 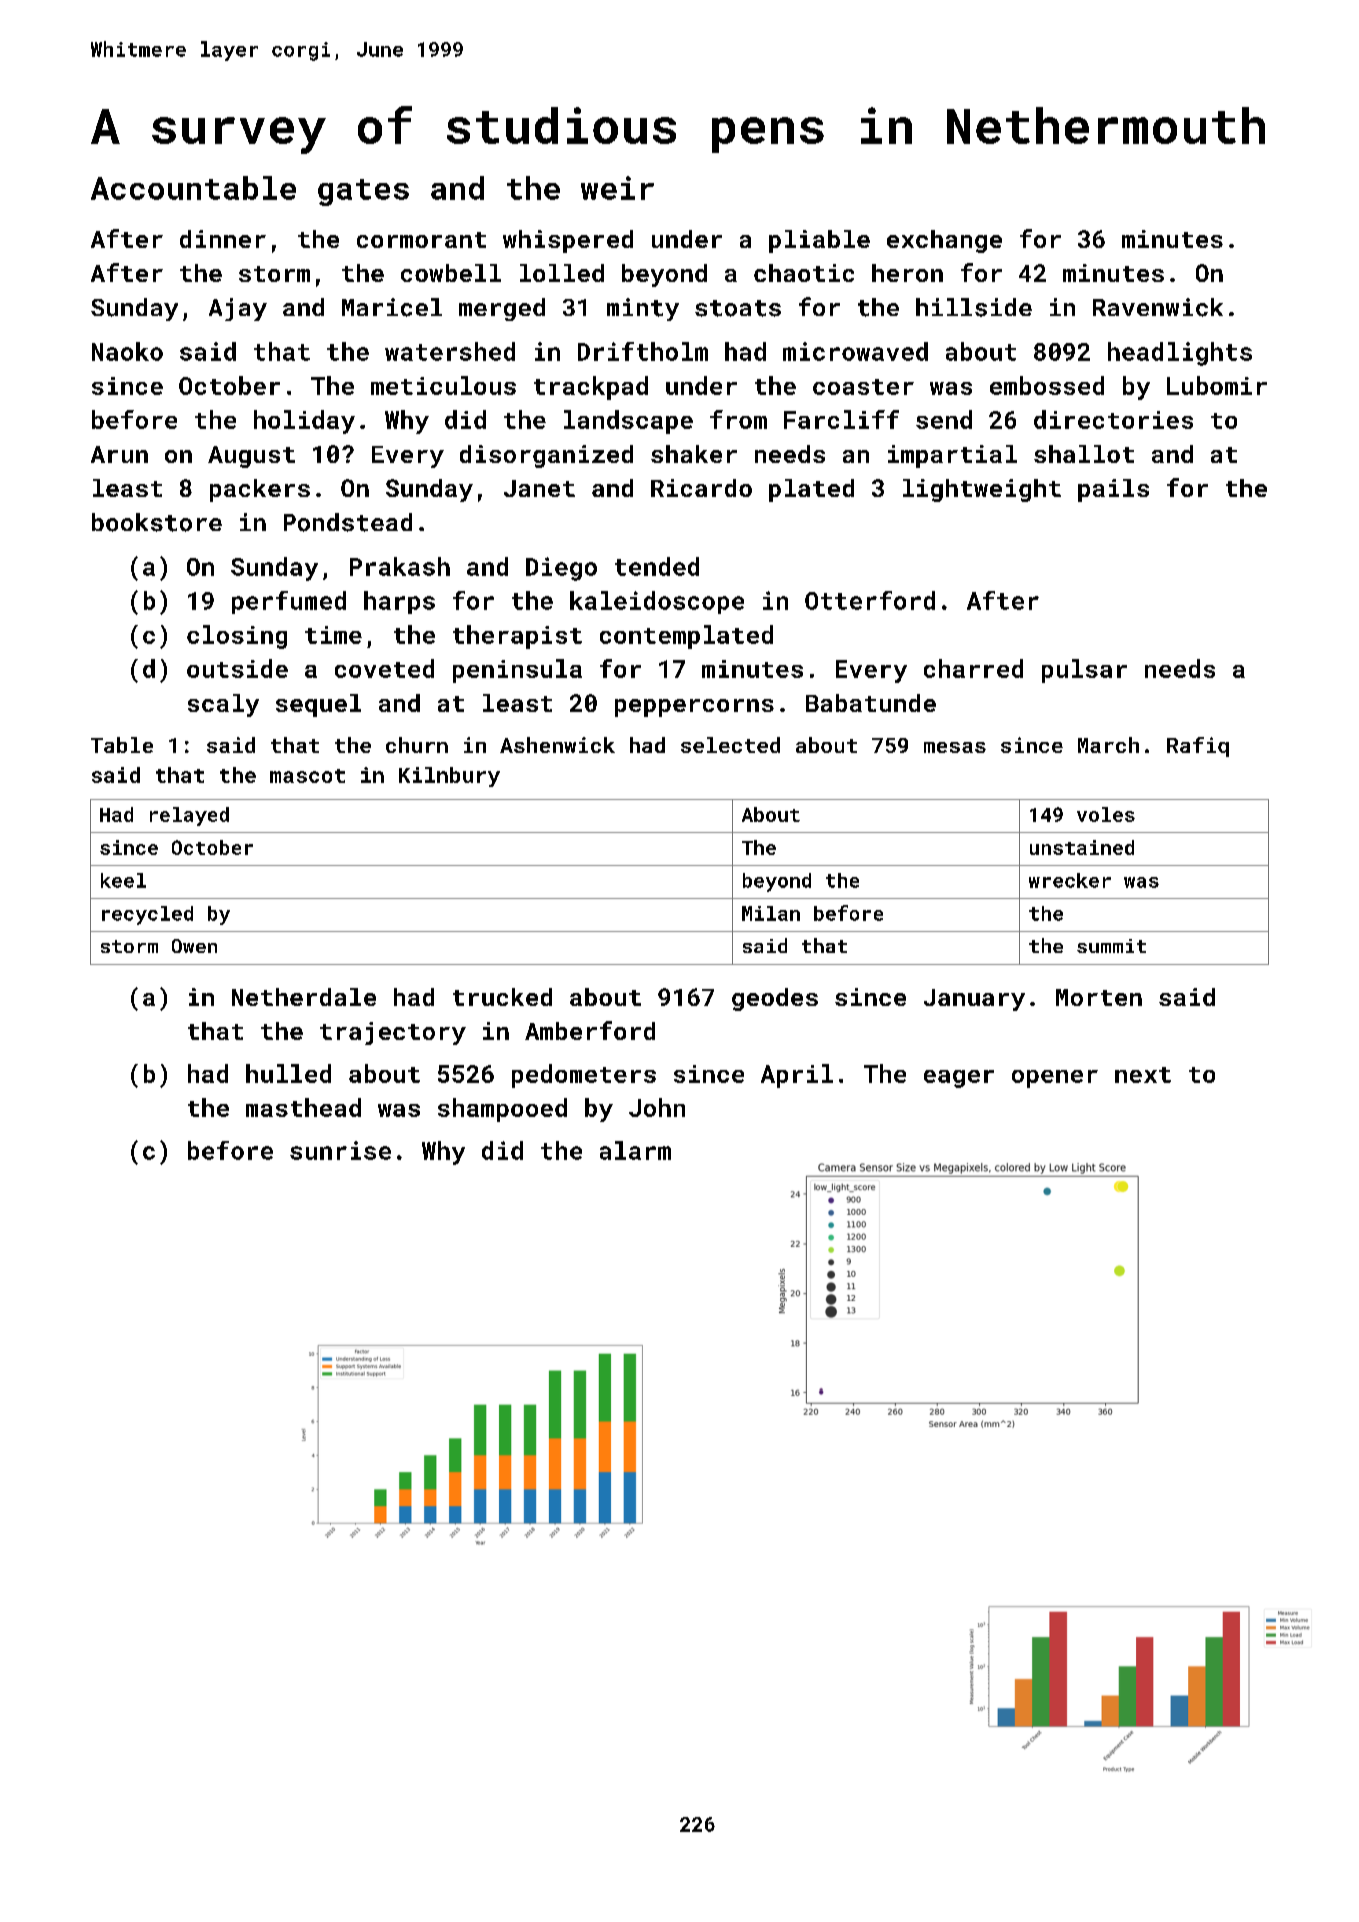 I want to click on Owen, so click(x=194, y=946).
